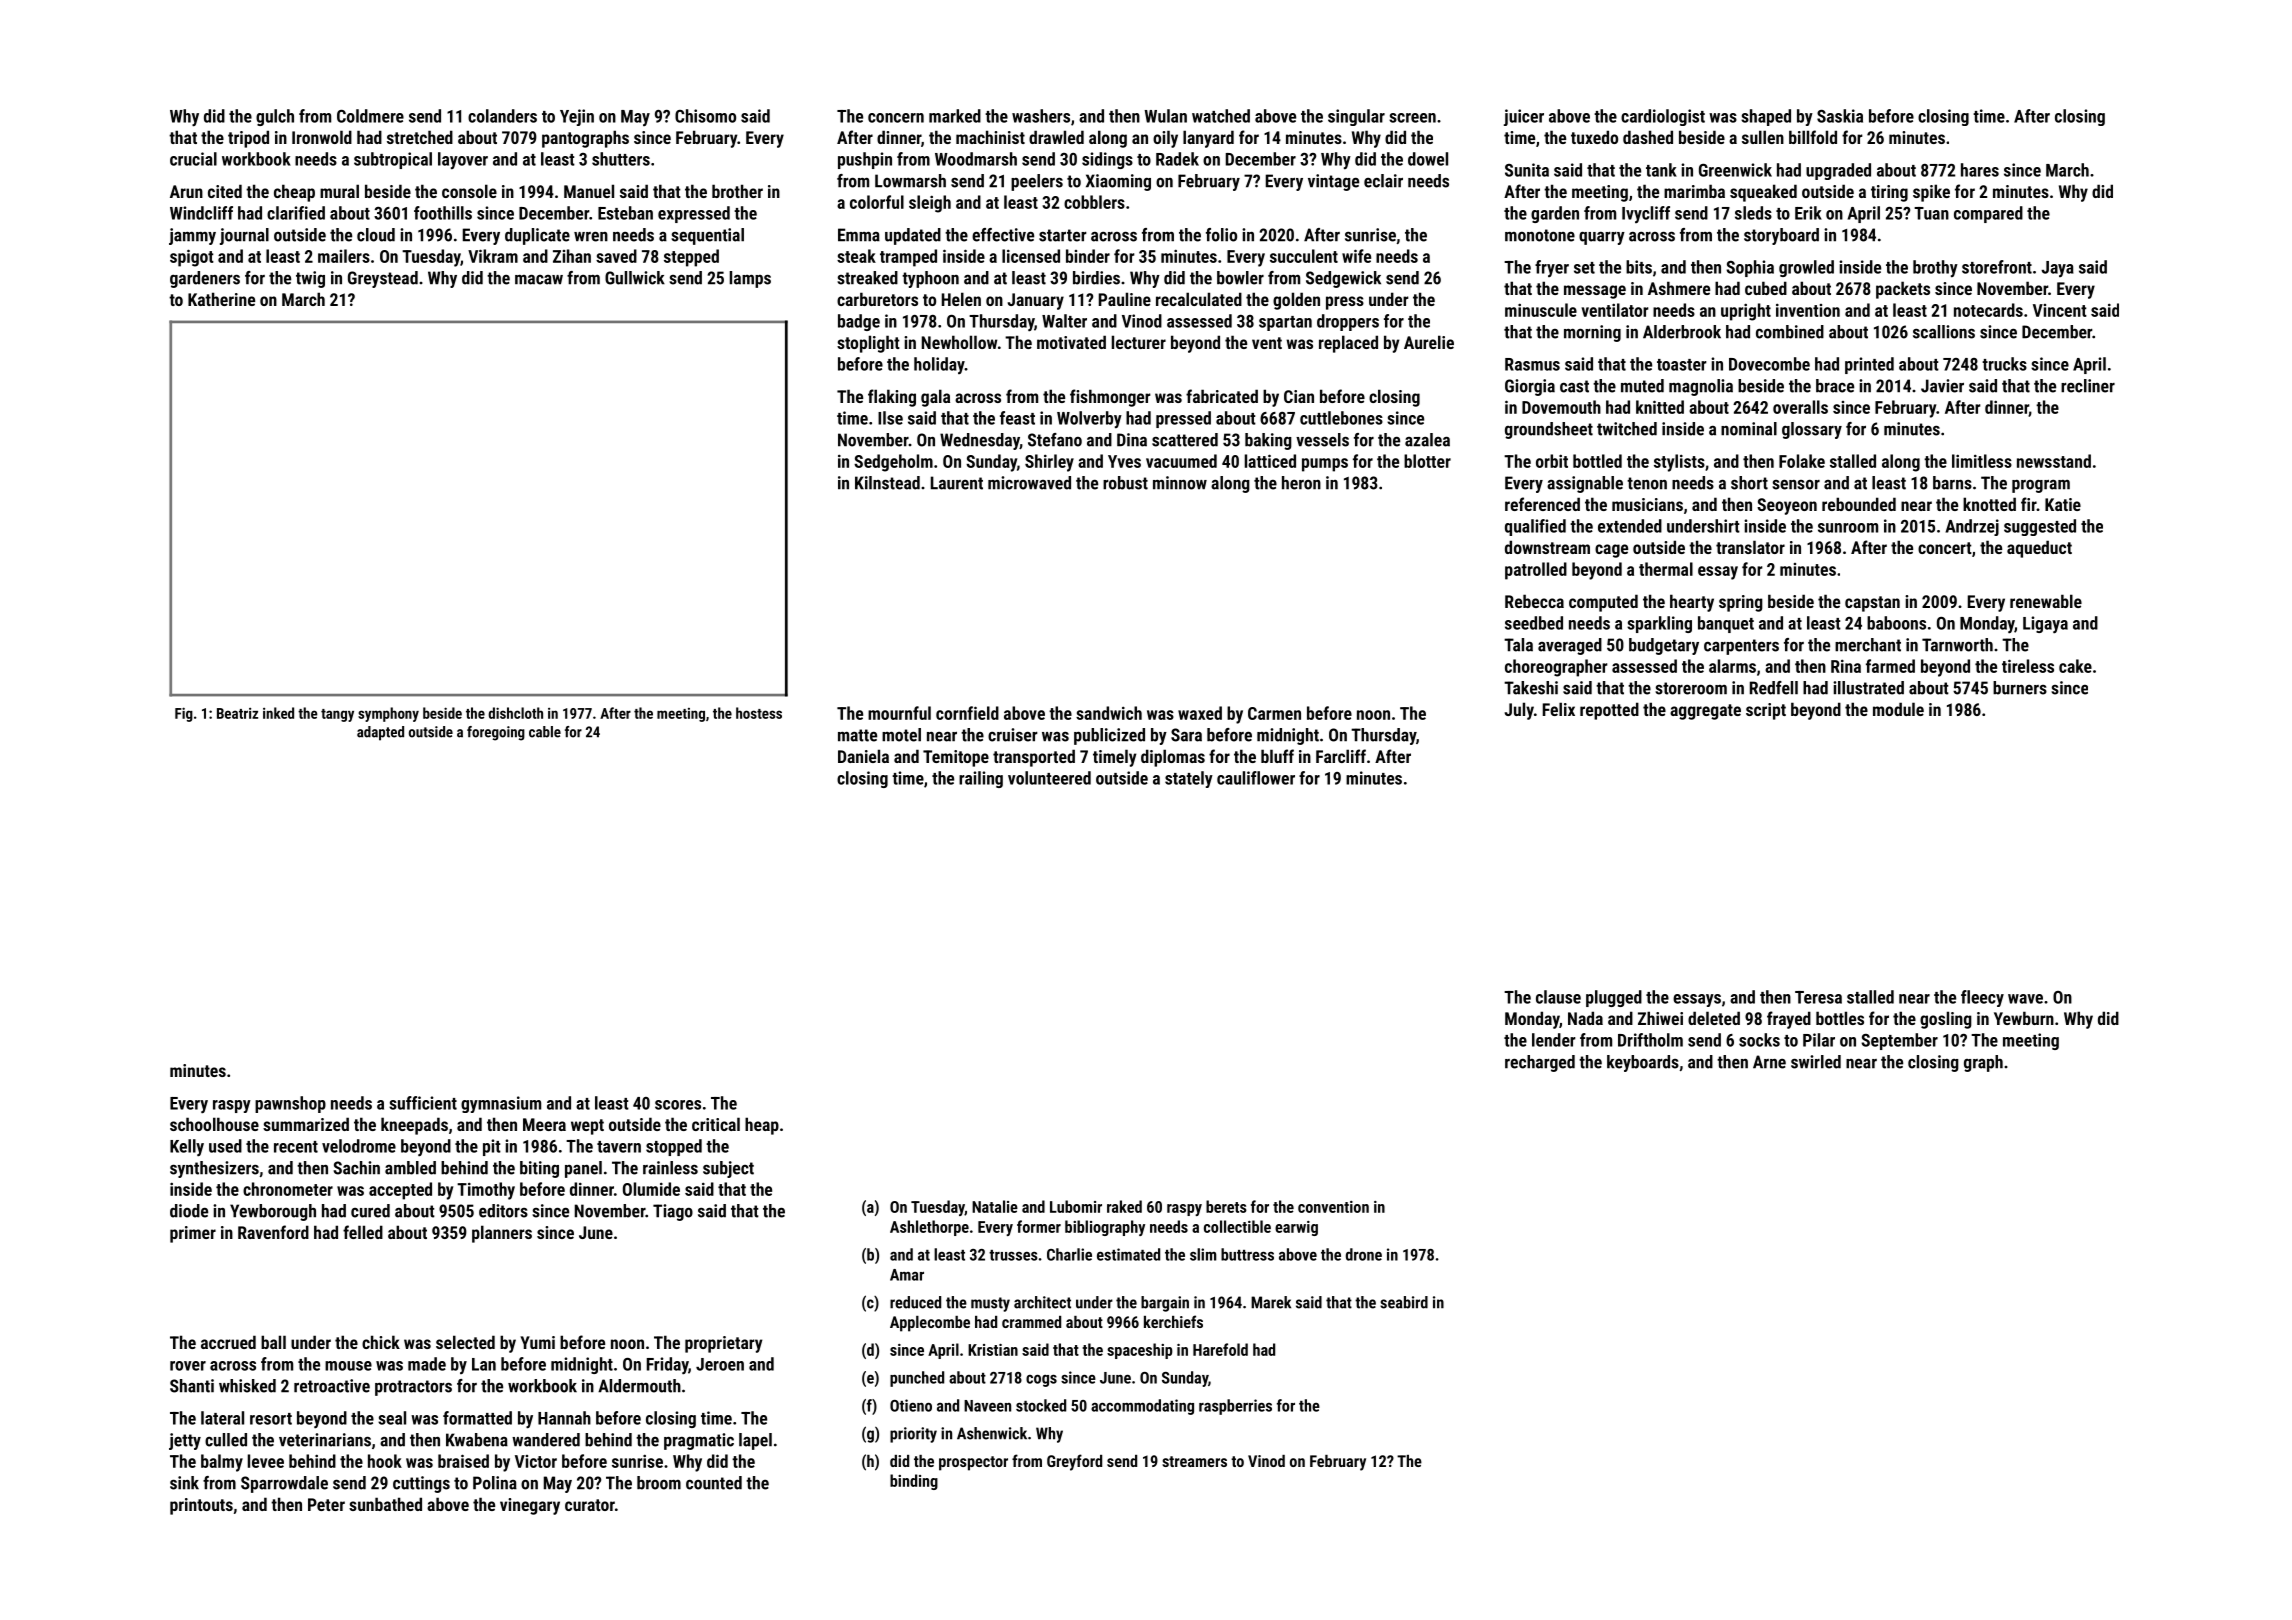 This document has height=1620, width=2292. Describe the element at coordinates (201, 1506) in the document. I see `printouts` at that location.
